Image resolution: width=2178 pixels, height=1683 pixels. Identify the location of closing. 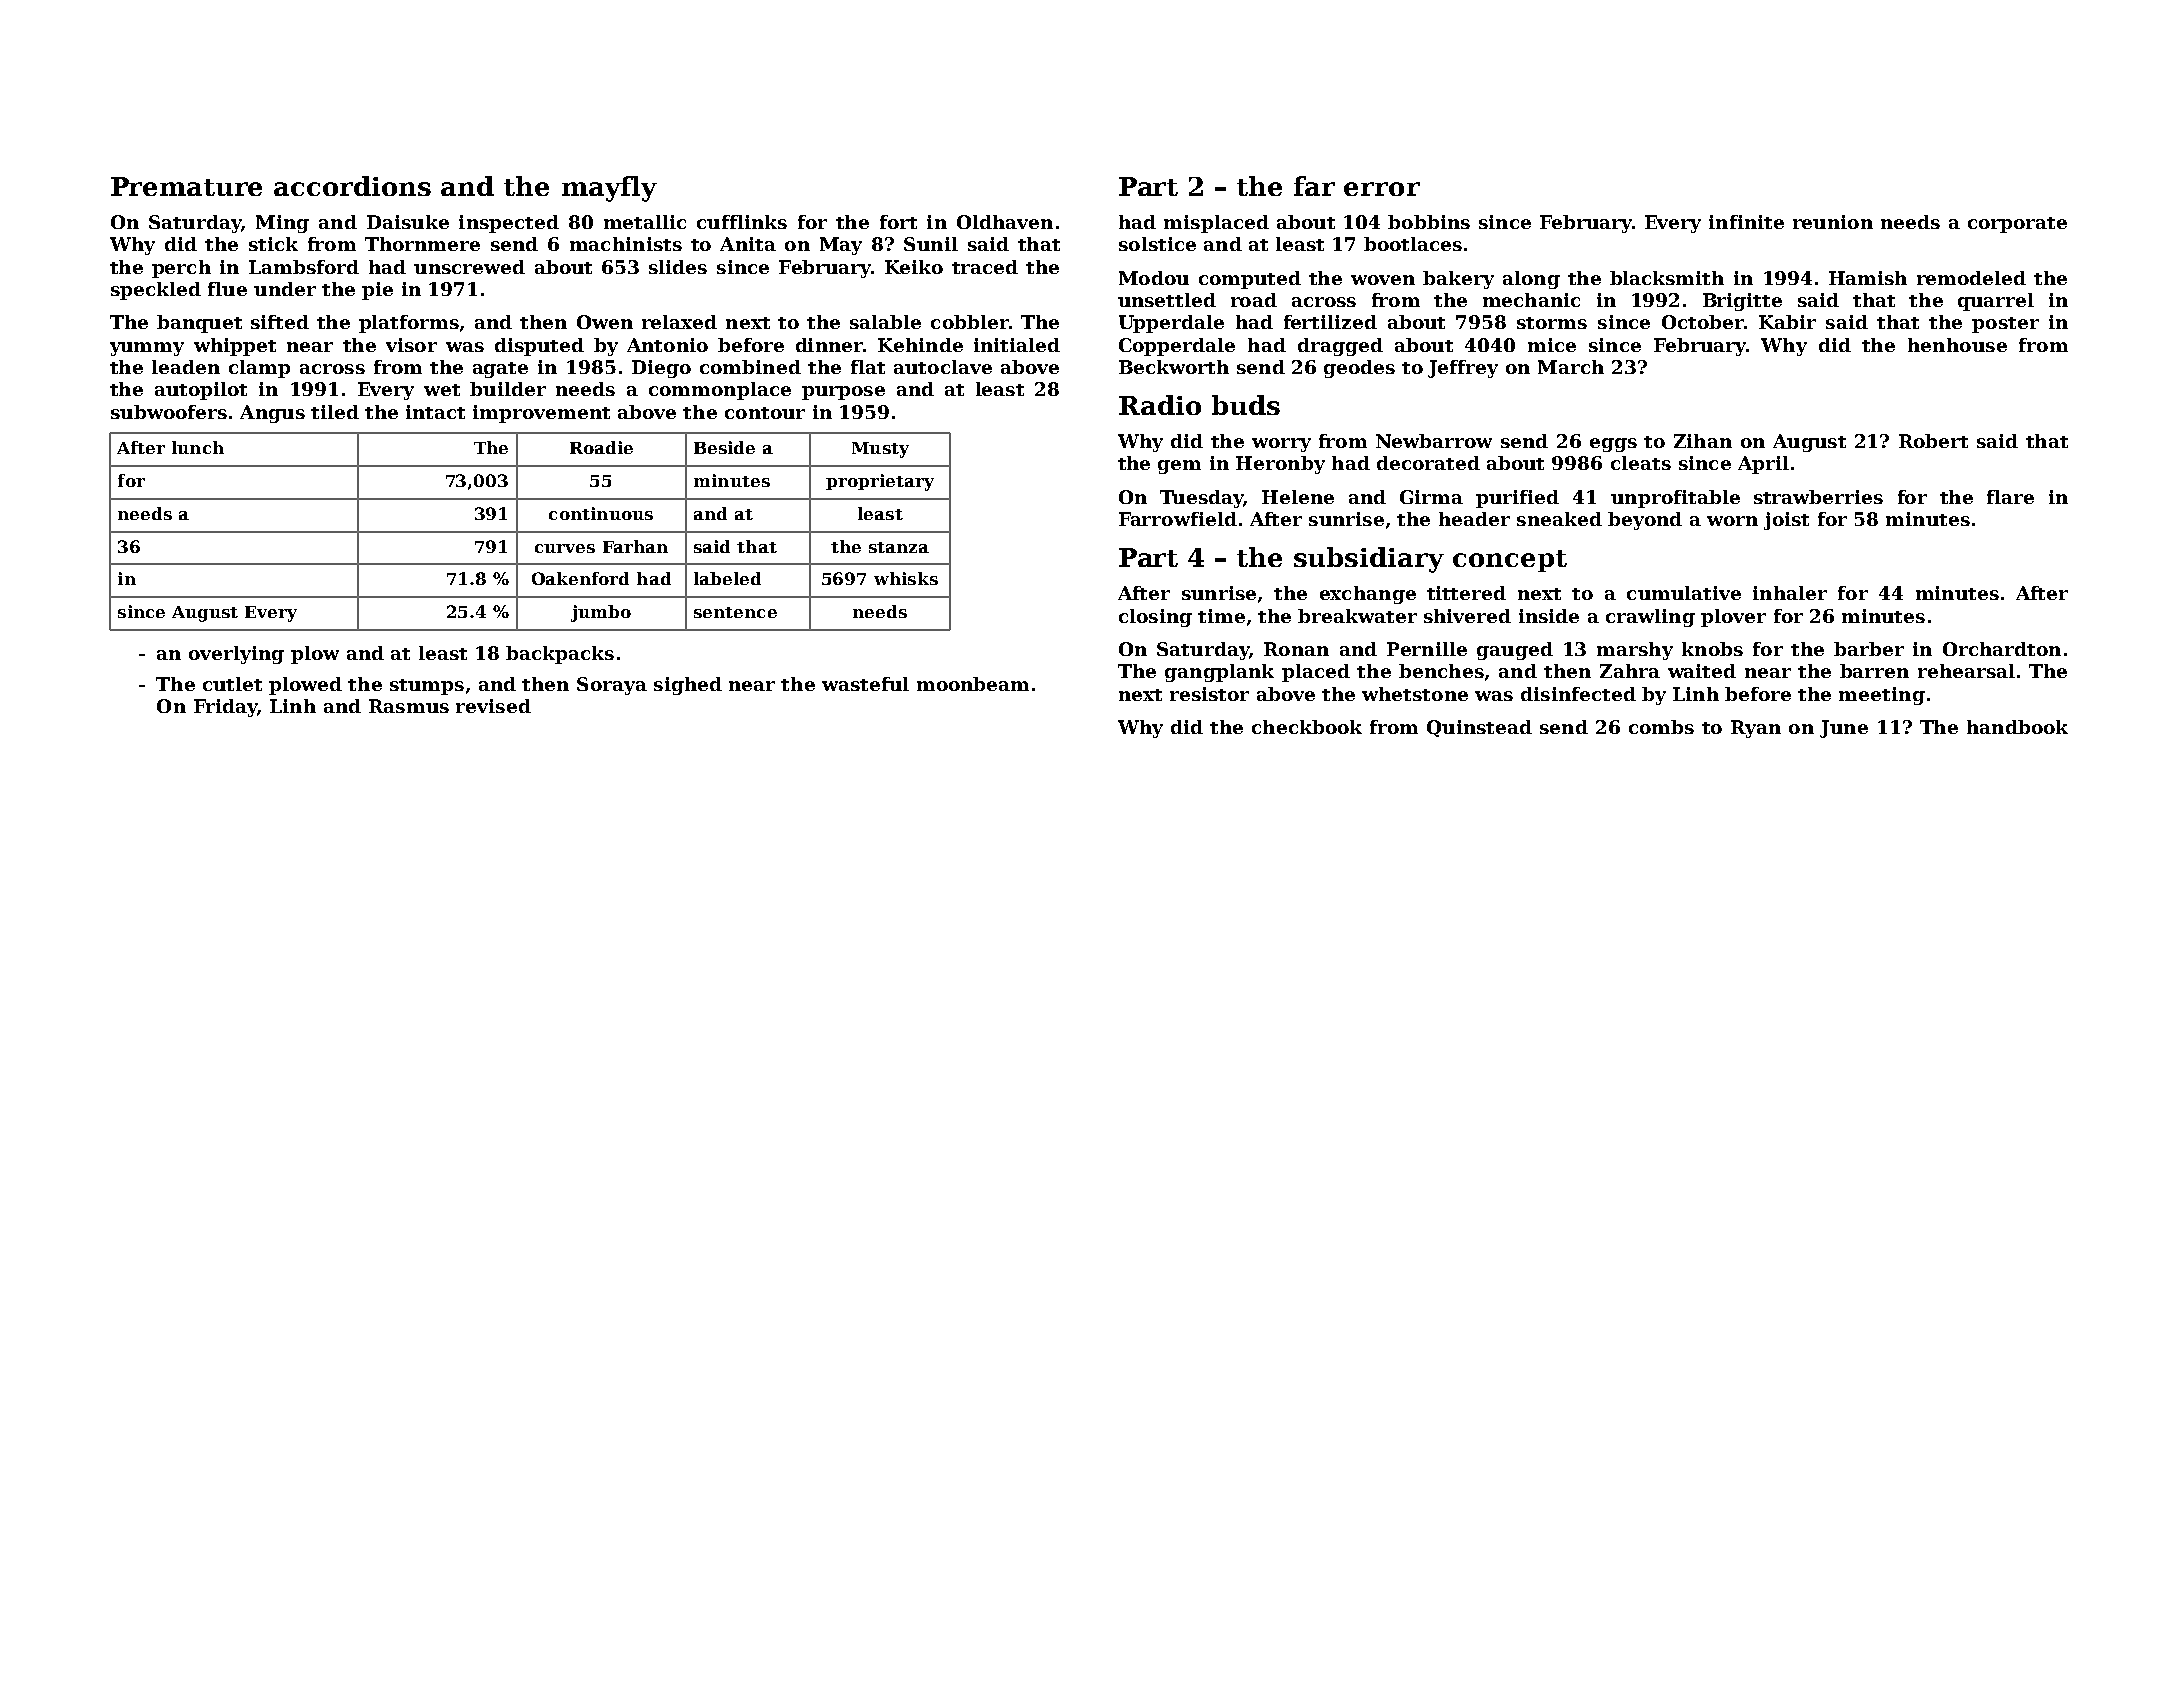
(1155, 618).
